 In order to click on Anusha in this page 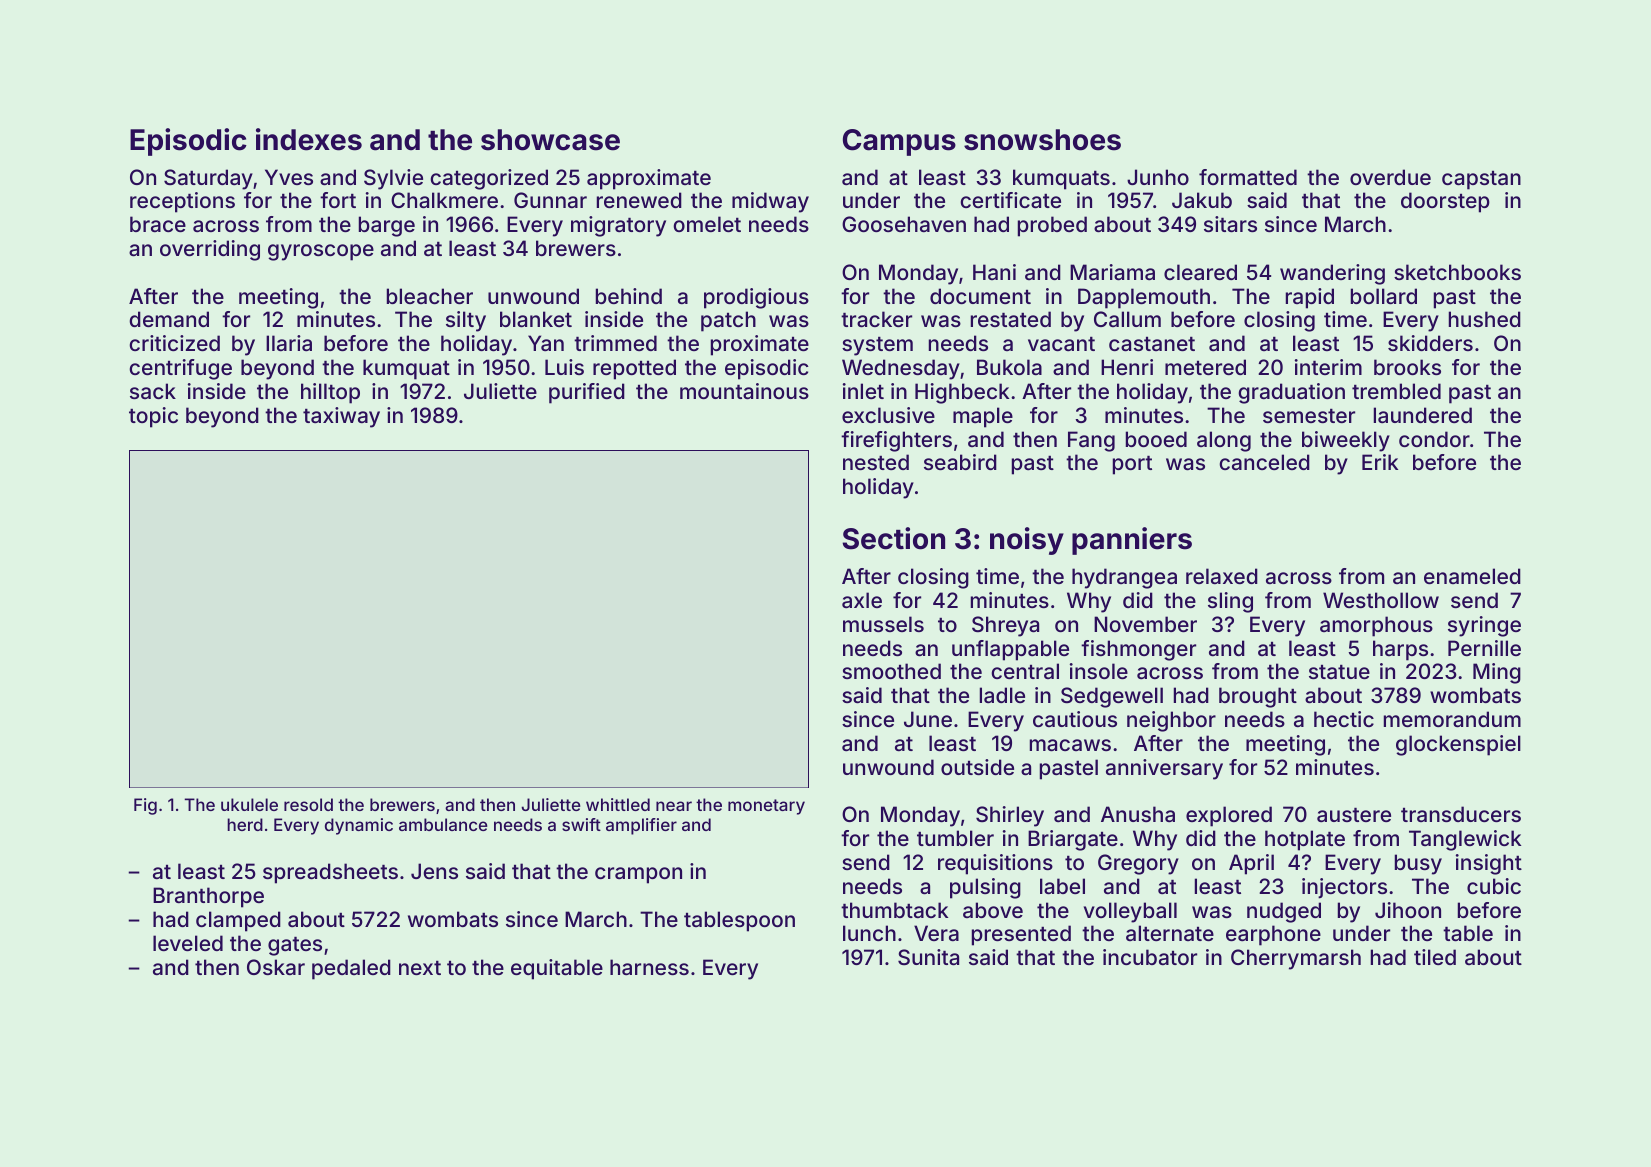, I will do `click(1138, 814)`.
